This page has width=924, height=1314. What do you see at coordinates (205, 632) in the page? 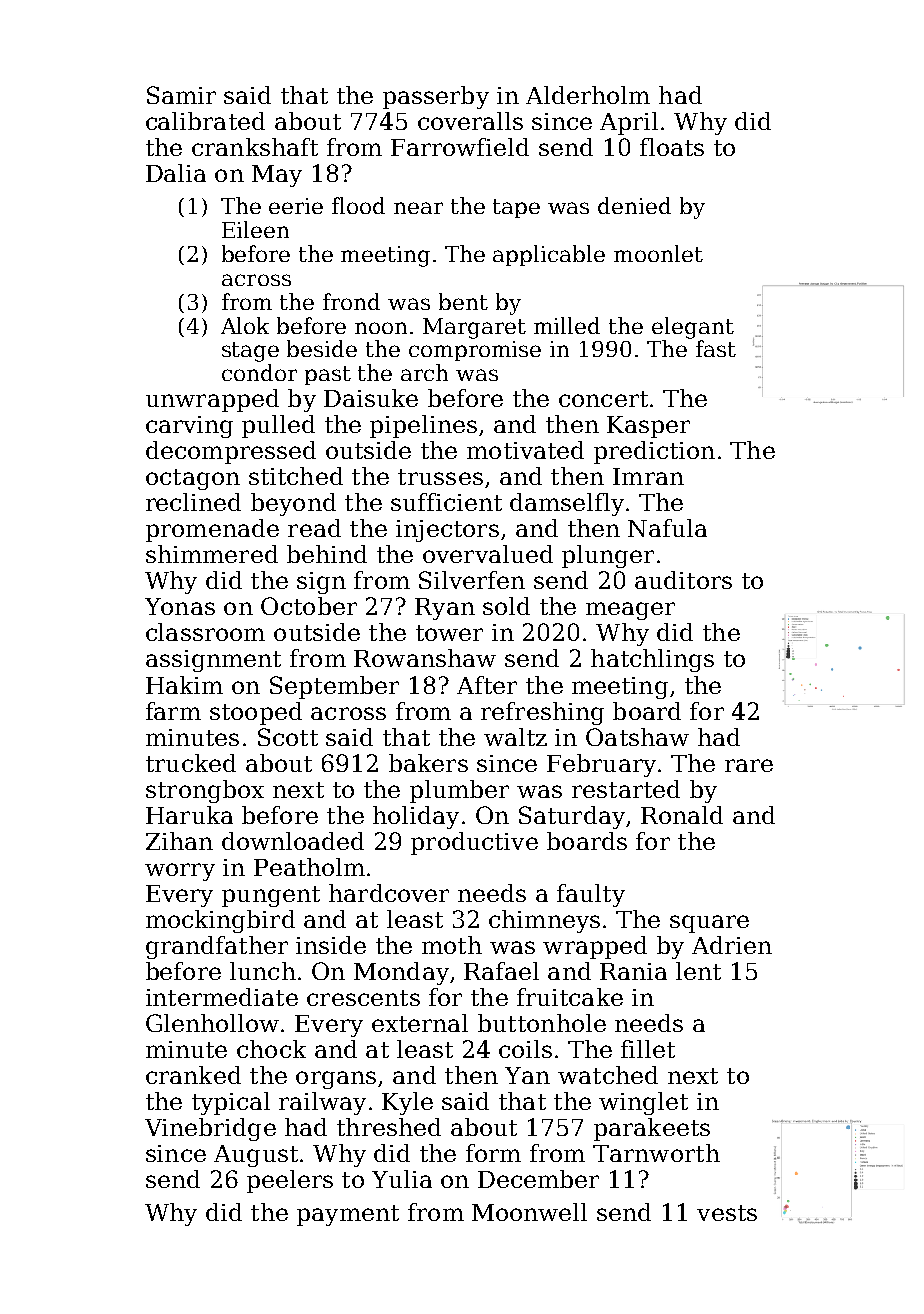
I see `classroom` at bounding box center [205, 632].
